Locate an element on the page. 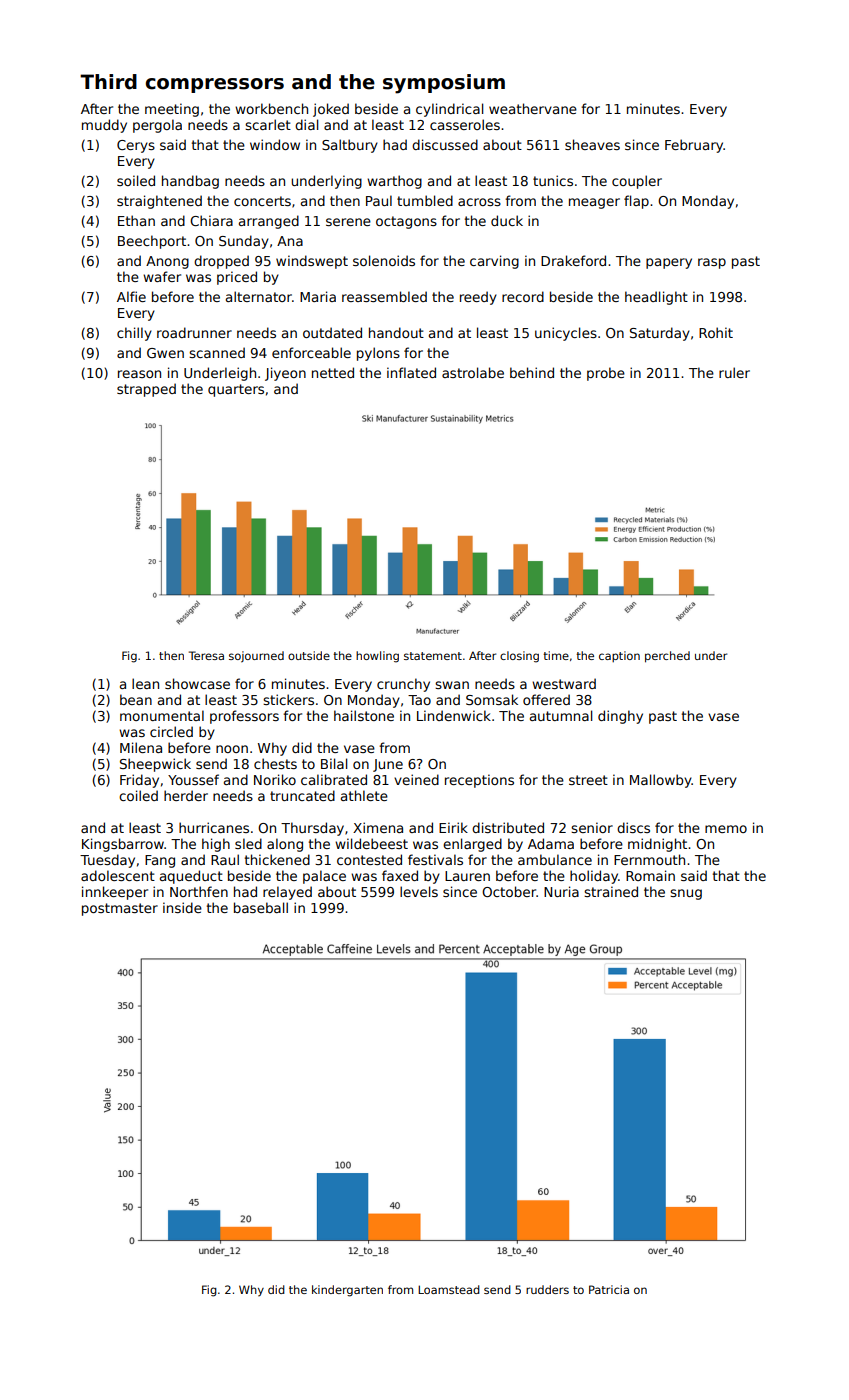  memo is located at coordinates (726, 829).
